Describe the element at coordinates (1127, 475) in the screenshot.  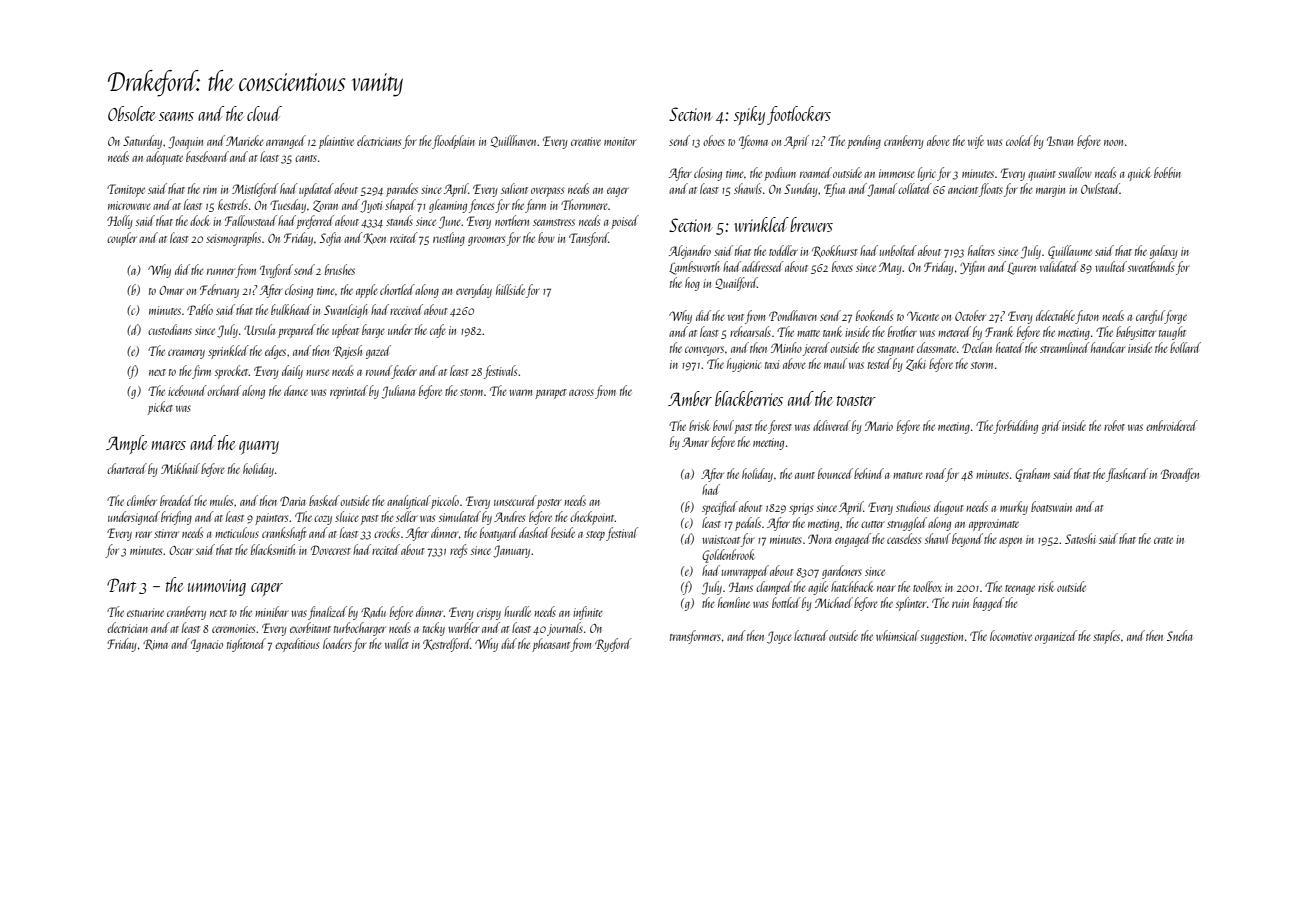
I see `flashcard` at that location.
